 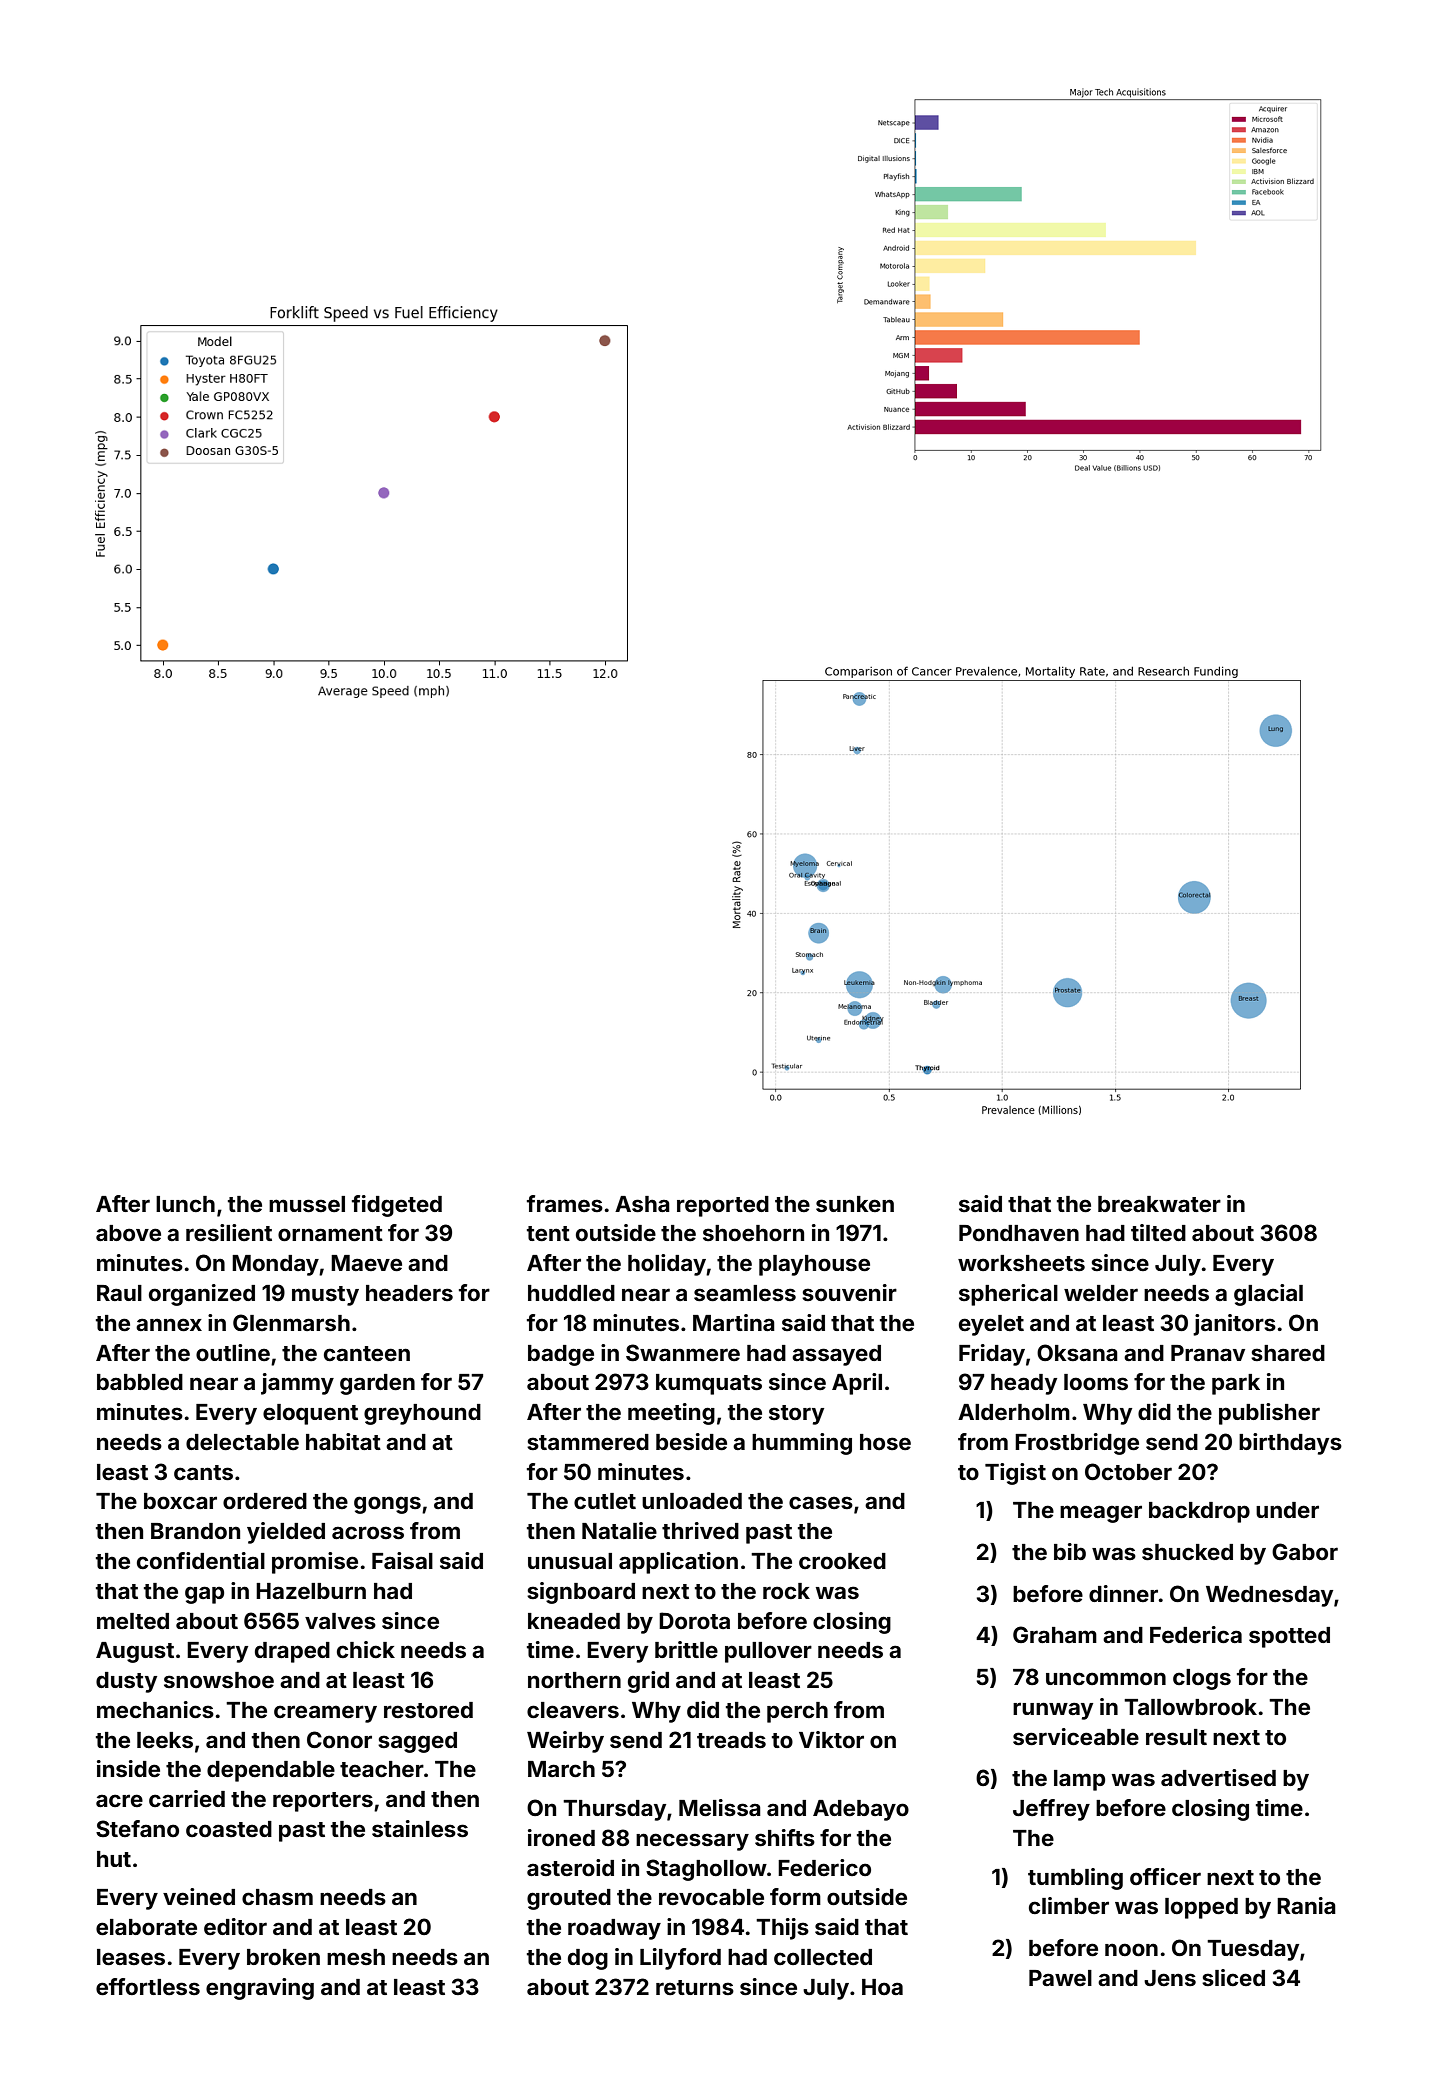 What do you see at coordinates (680, 1959) in the document?
I see `Lilyford` at bounding box center [680, 1959].
